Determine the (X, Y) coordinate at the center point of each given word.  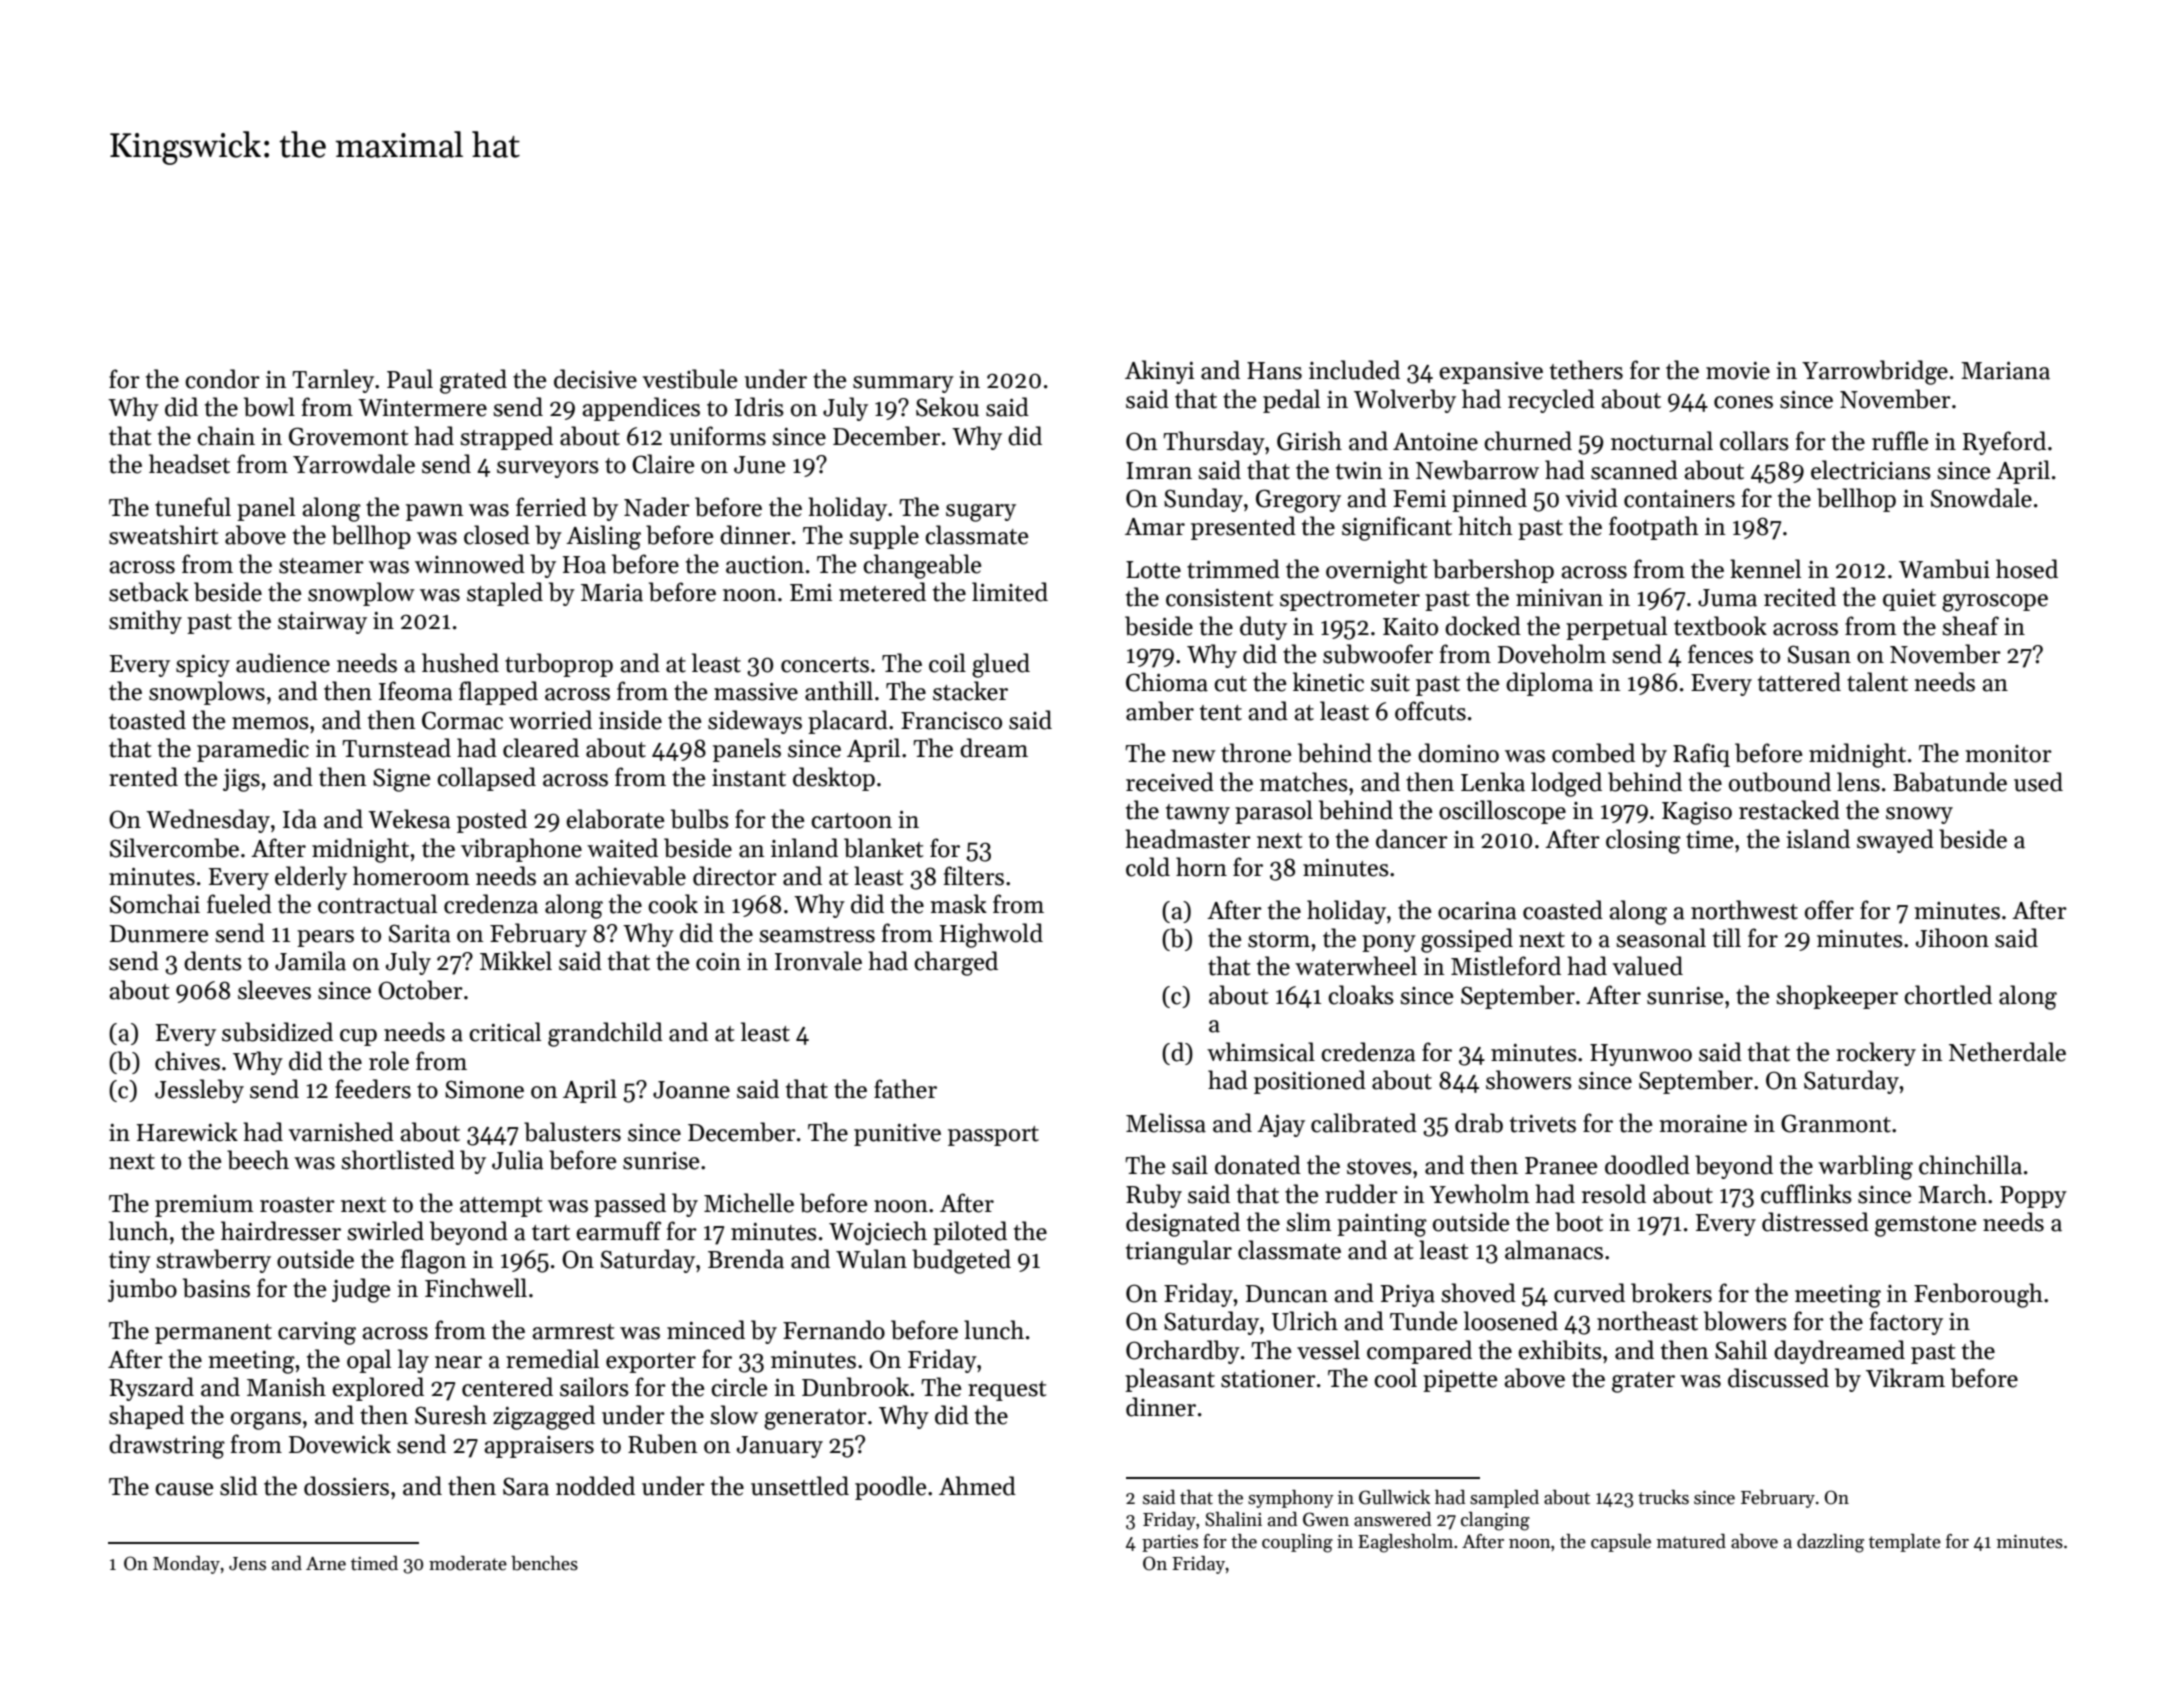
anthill (839, 691)
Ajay (1281, 1126)
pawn (435, 512)
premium (204, 1206)
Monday (186, 1565)
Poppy (2033, 1197)
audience (283, 663)
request (1007, 1391)
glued (1001, 665)
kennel (1765, 569)
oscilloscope (1502, 812)
